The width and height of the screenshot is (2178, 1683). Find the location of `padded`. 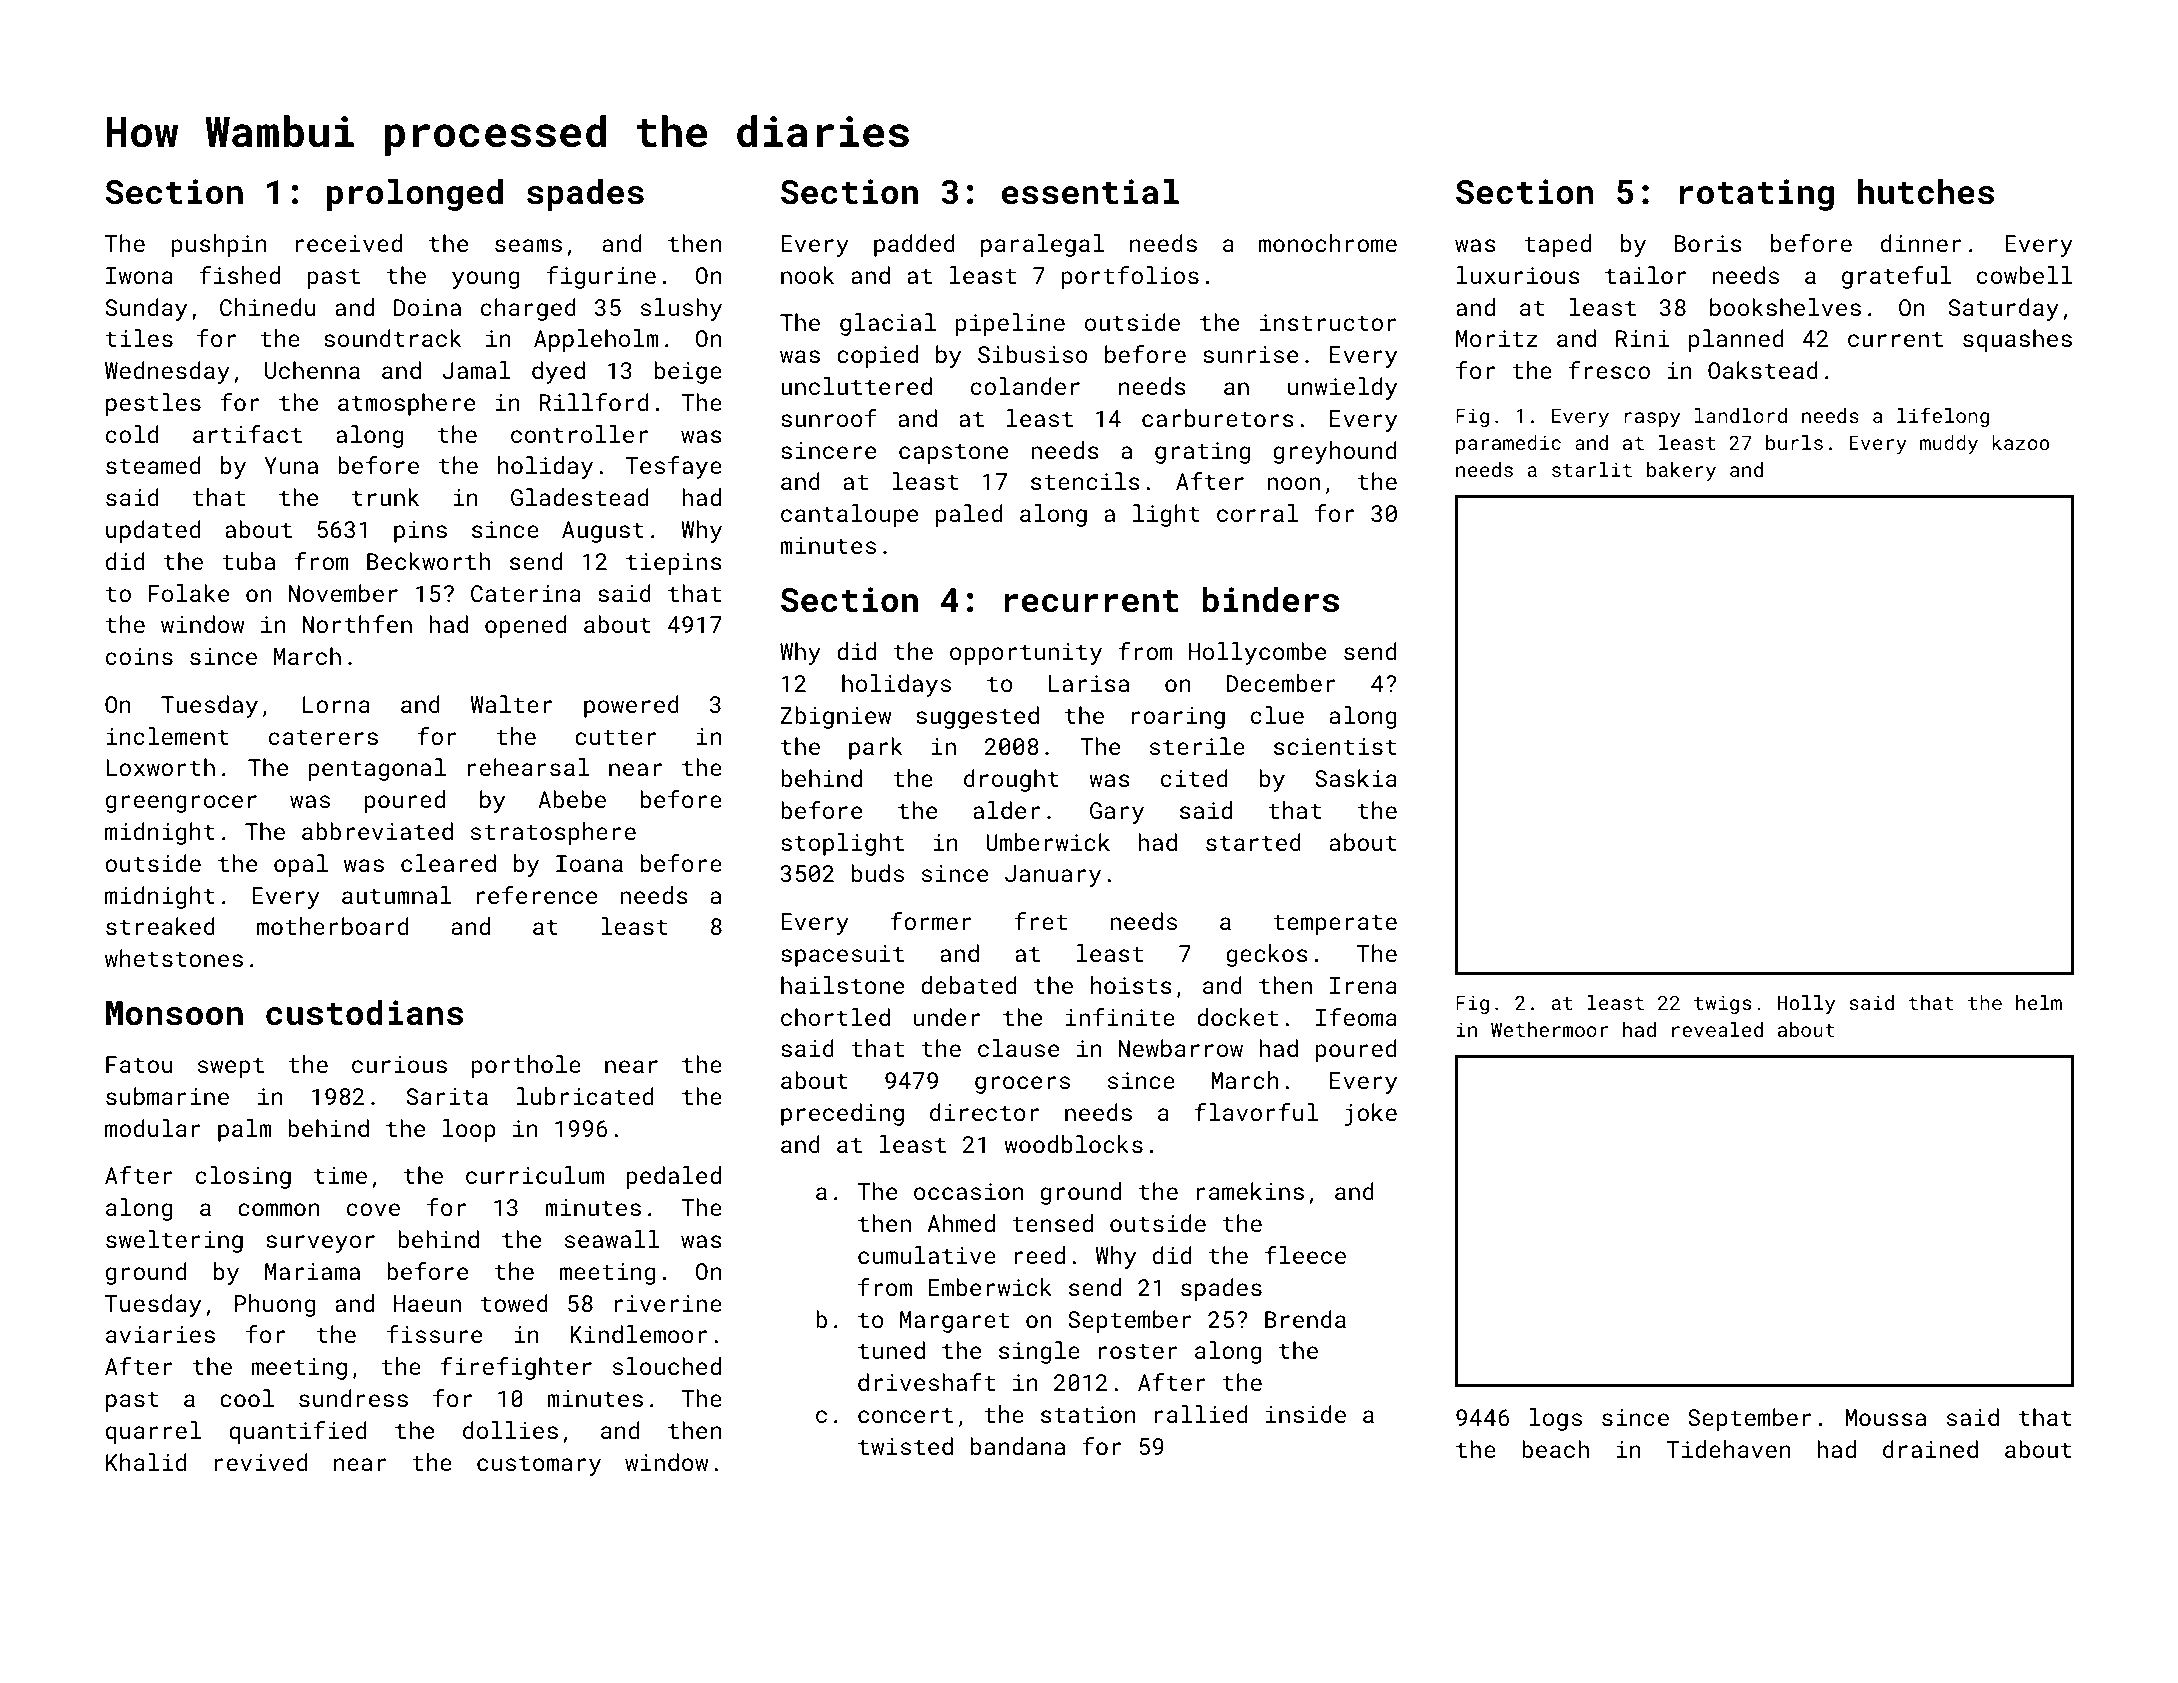

padded is located at coordinates (914, 245).
